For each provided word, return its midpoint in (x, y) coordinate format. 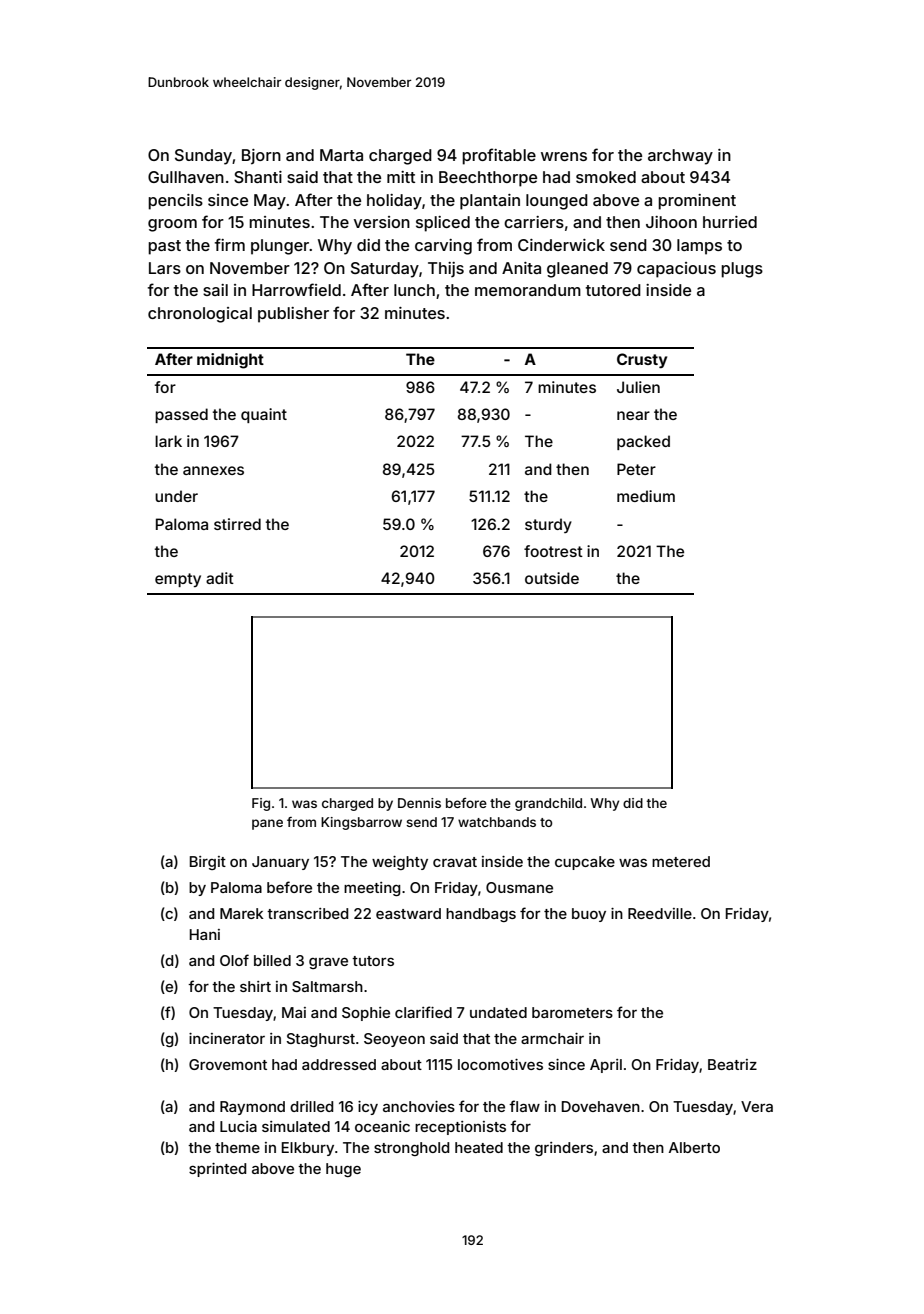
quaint (264, 415)
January (280, 863)
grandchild (548, 804)
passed (181, 415)
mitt (401, 177)
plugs (742, 270)
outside (552, 578)
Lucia (238, 1126)
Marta (341, 155)
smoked (606, 177)
